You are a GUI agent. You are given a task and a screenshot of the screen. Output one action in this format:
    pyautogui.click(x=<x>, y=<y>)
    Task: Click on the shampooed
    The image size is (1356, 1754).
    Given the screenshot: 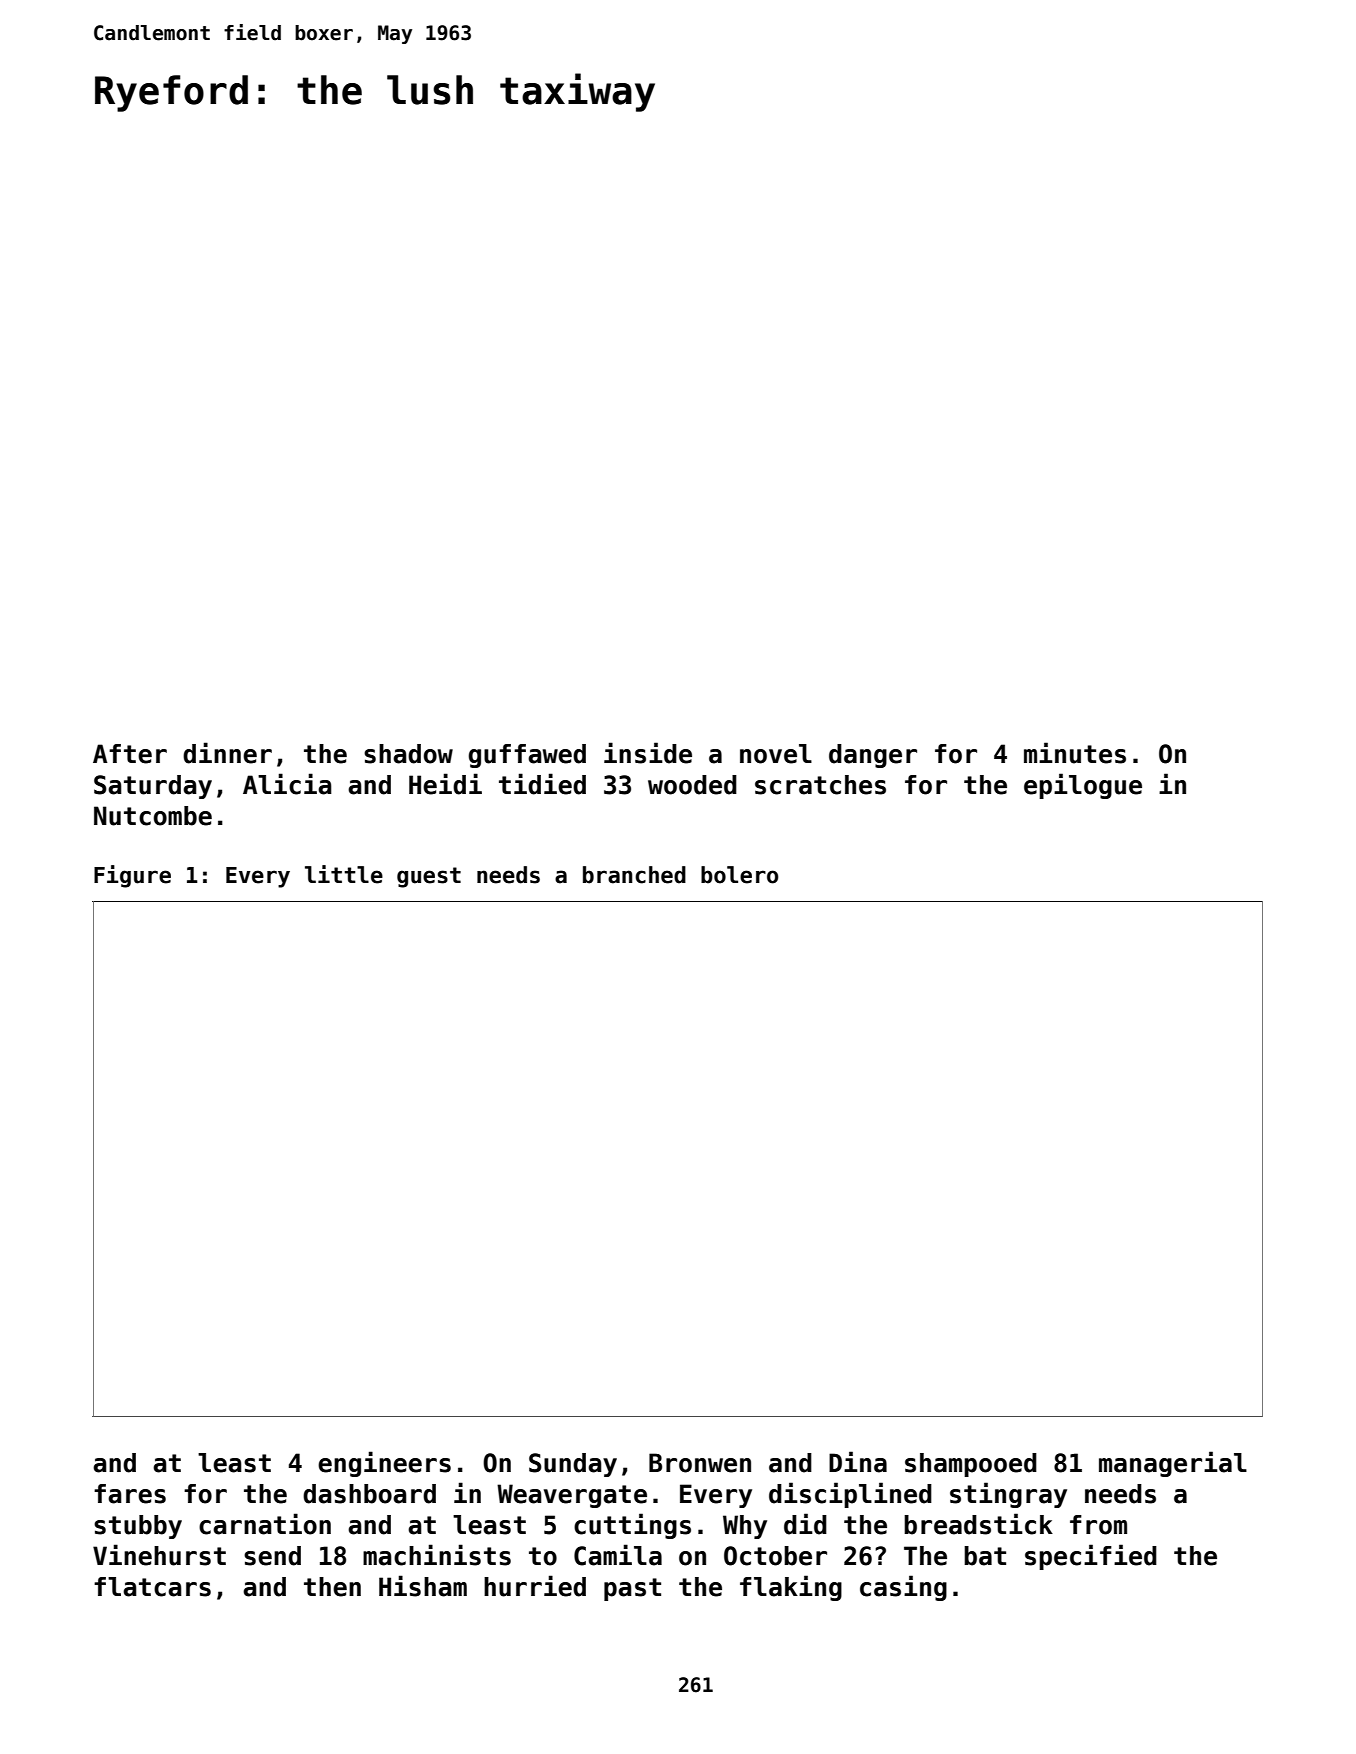 What is the action you would take?
    pyautogui.click(x=971, y=1465)
